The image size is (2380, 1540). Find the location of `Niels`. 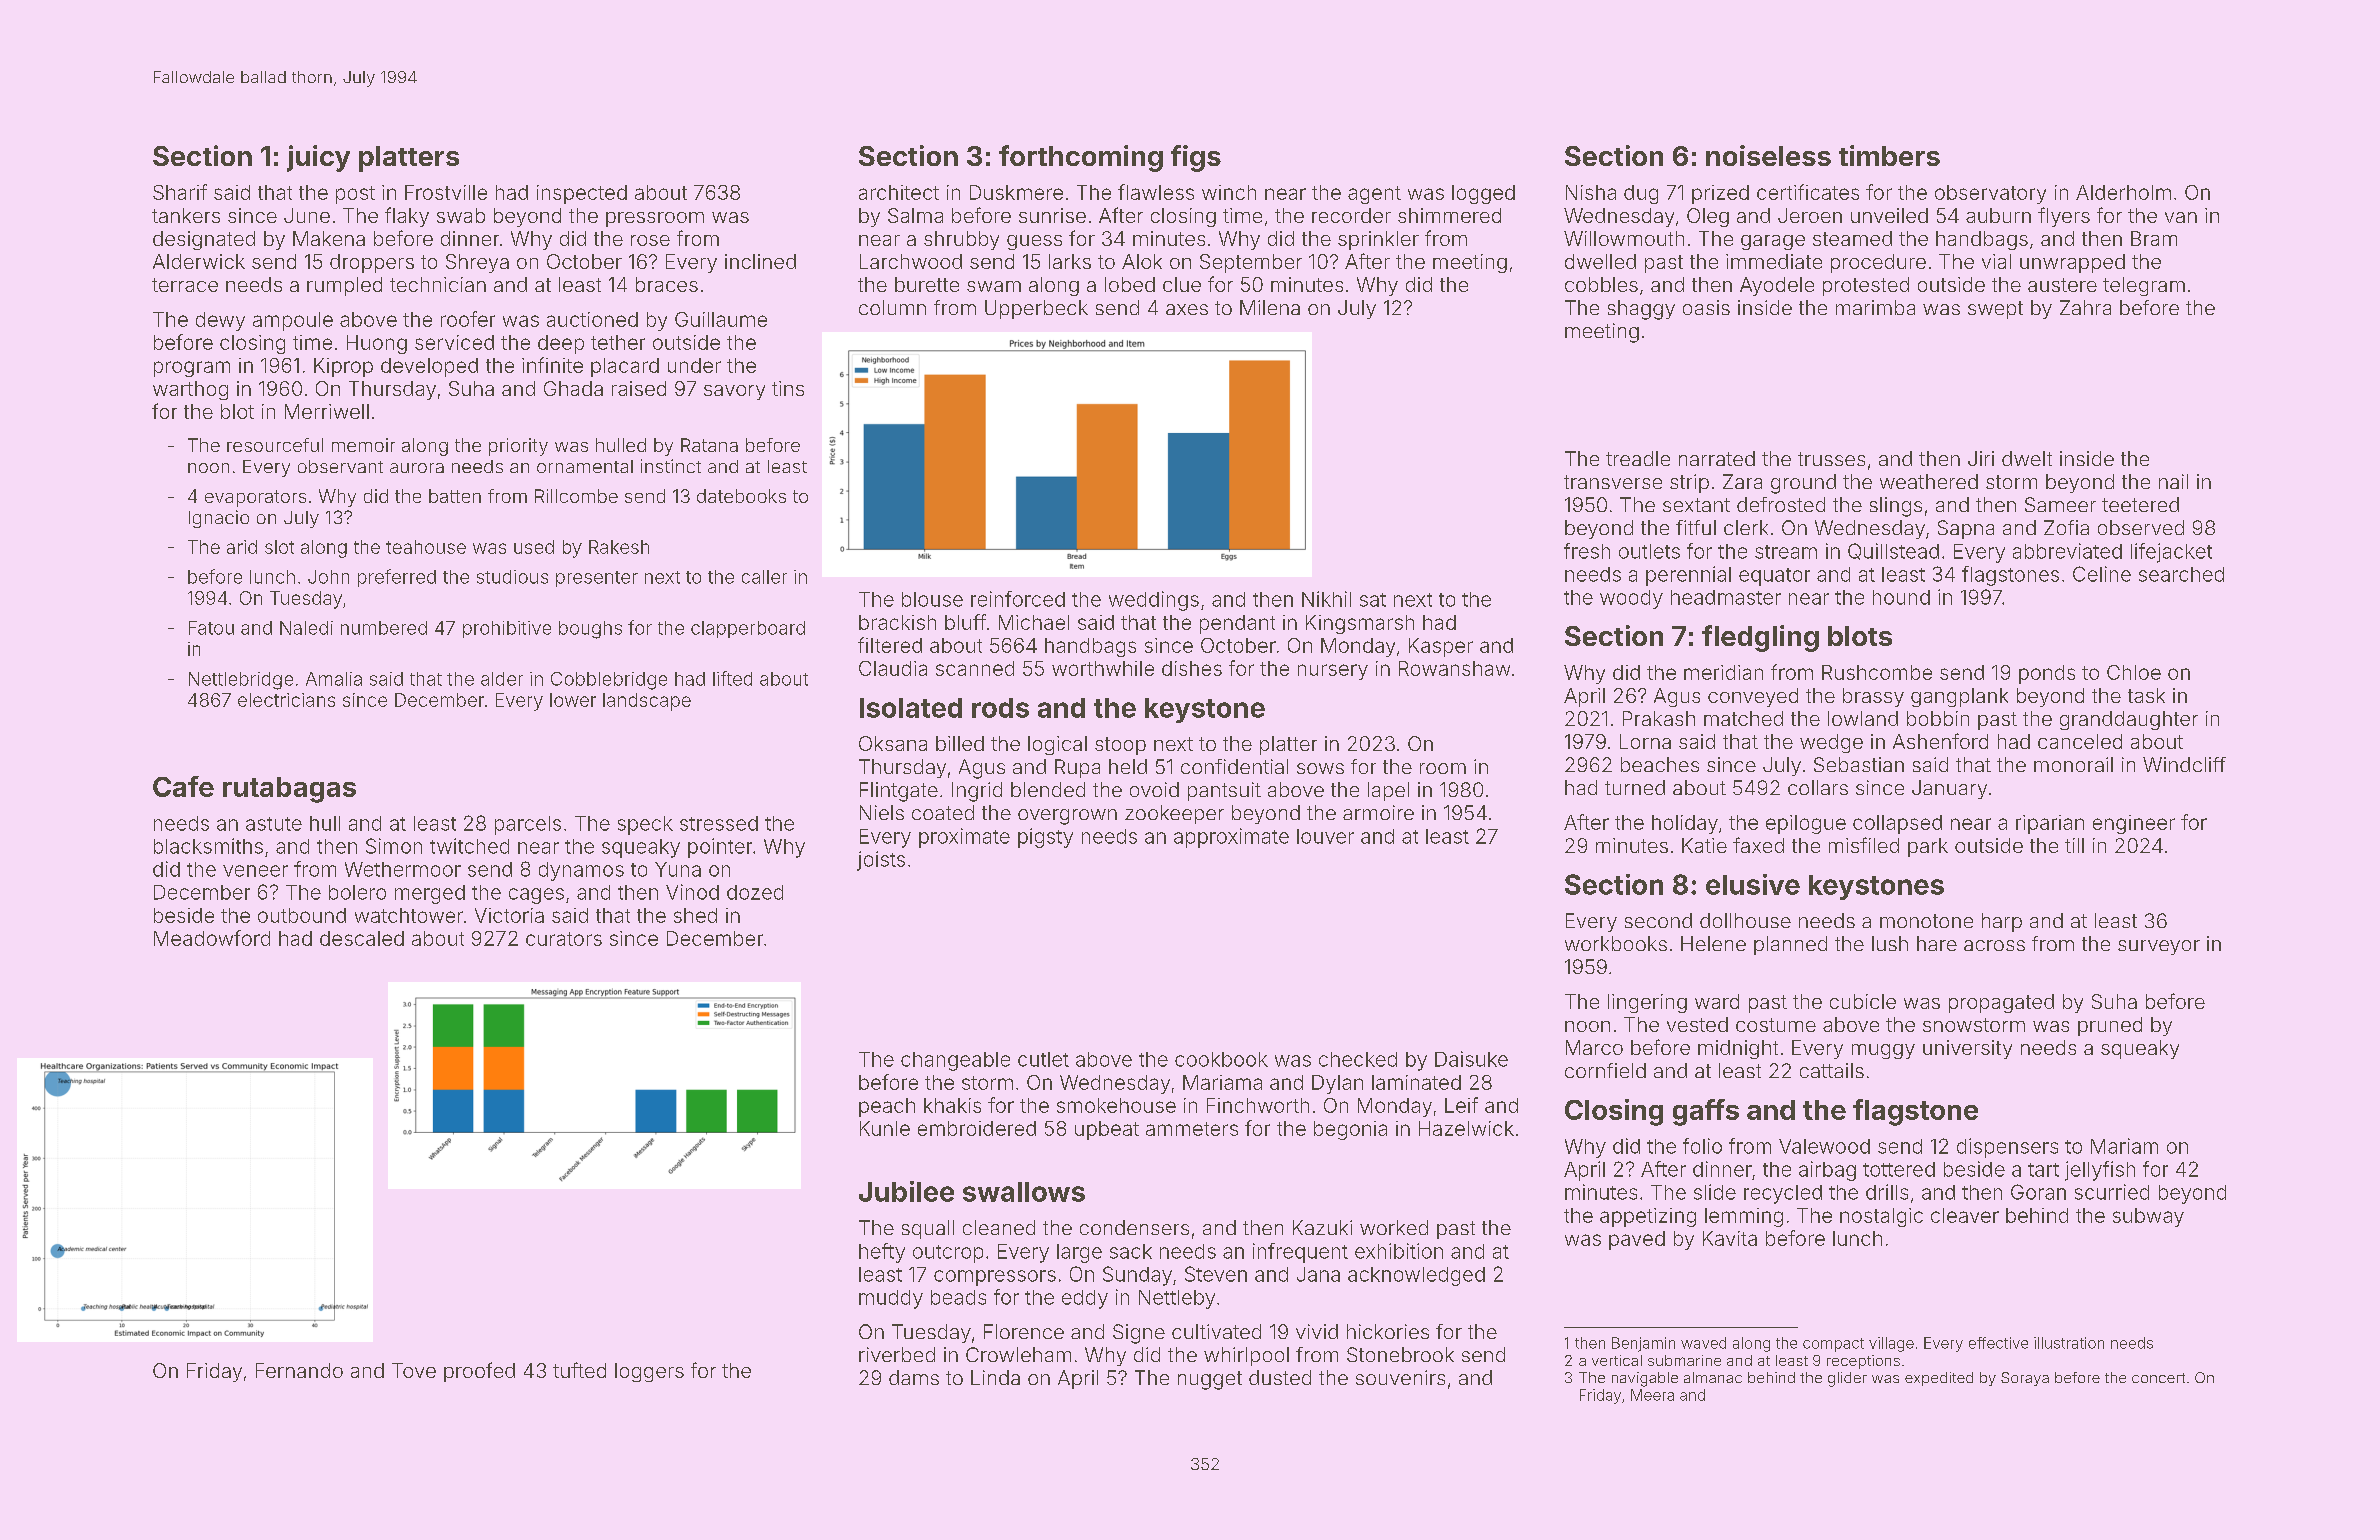

Niels is located at coordinates (882, 812).
